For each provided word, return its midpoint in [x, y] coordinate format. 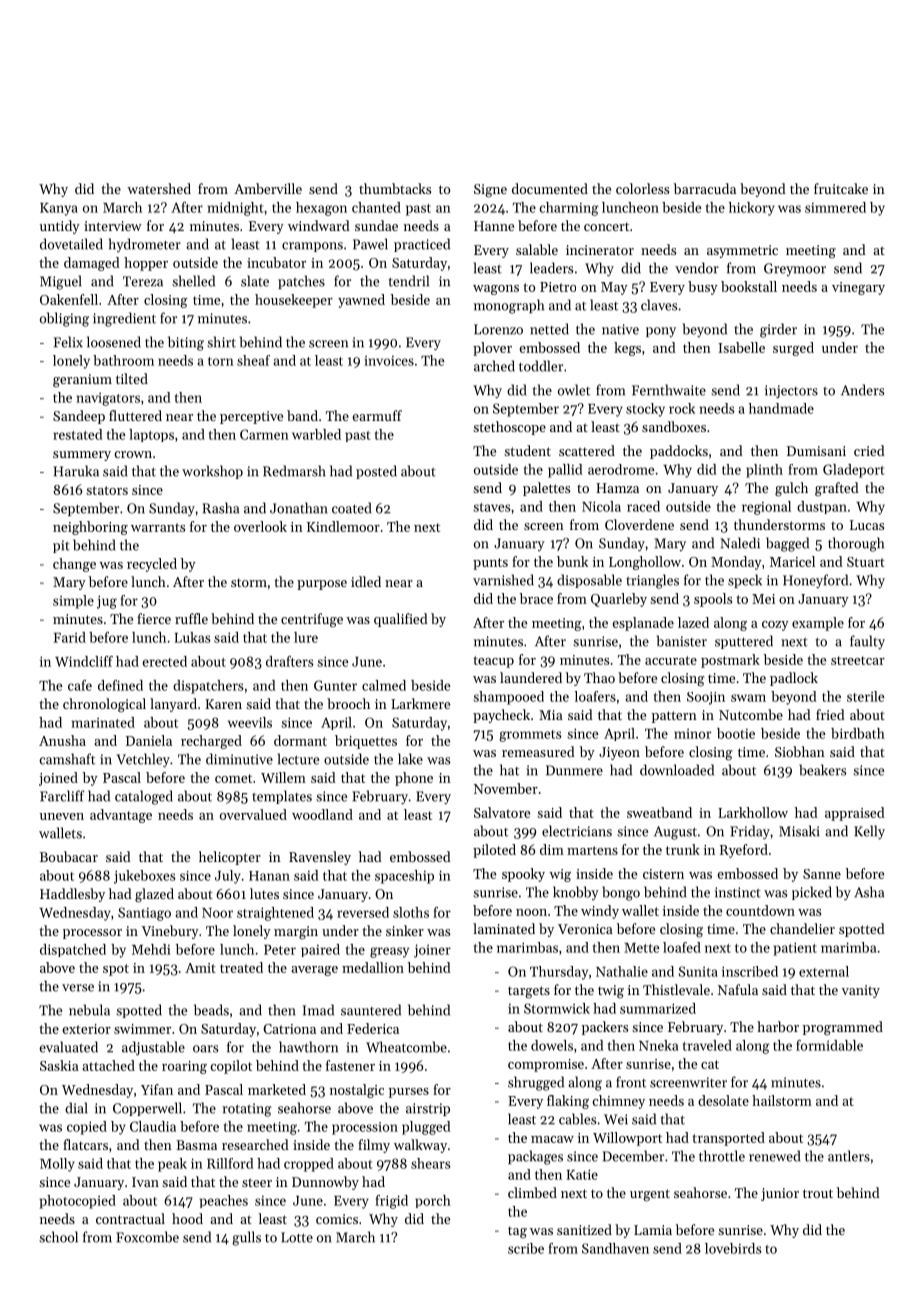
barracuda [705, 188]
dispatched [73, 950]
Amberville [268, 188]
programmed [843, 1028]
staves [492, 507]
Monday [736, 563]
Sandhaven [615, 1248]
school [58, 1237]
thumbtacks [395, 188]
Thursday [559, 973]
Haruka [76, 471]
